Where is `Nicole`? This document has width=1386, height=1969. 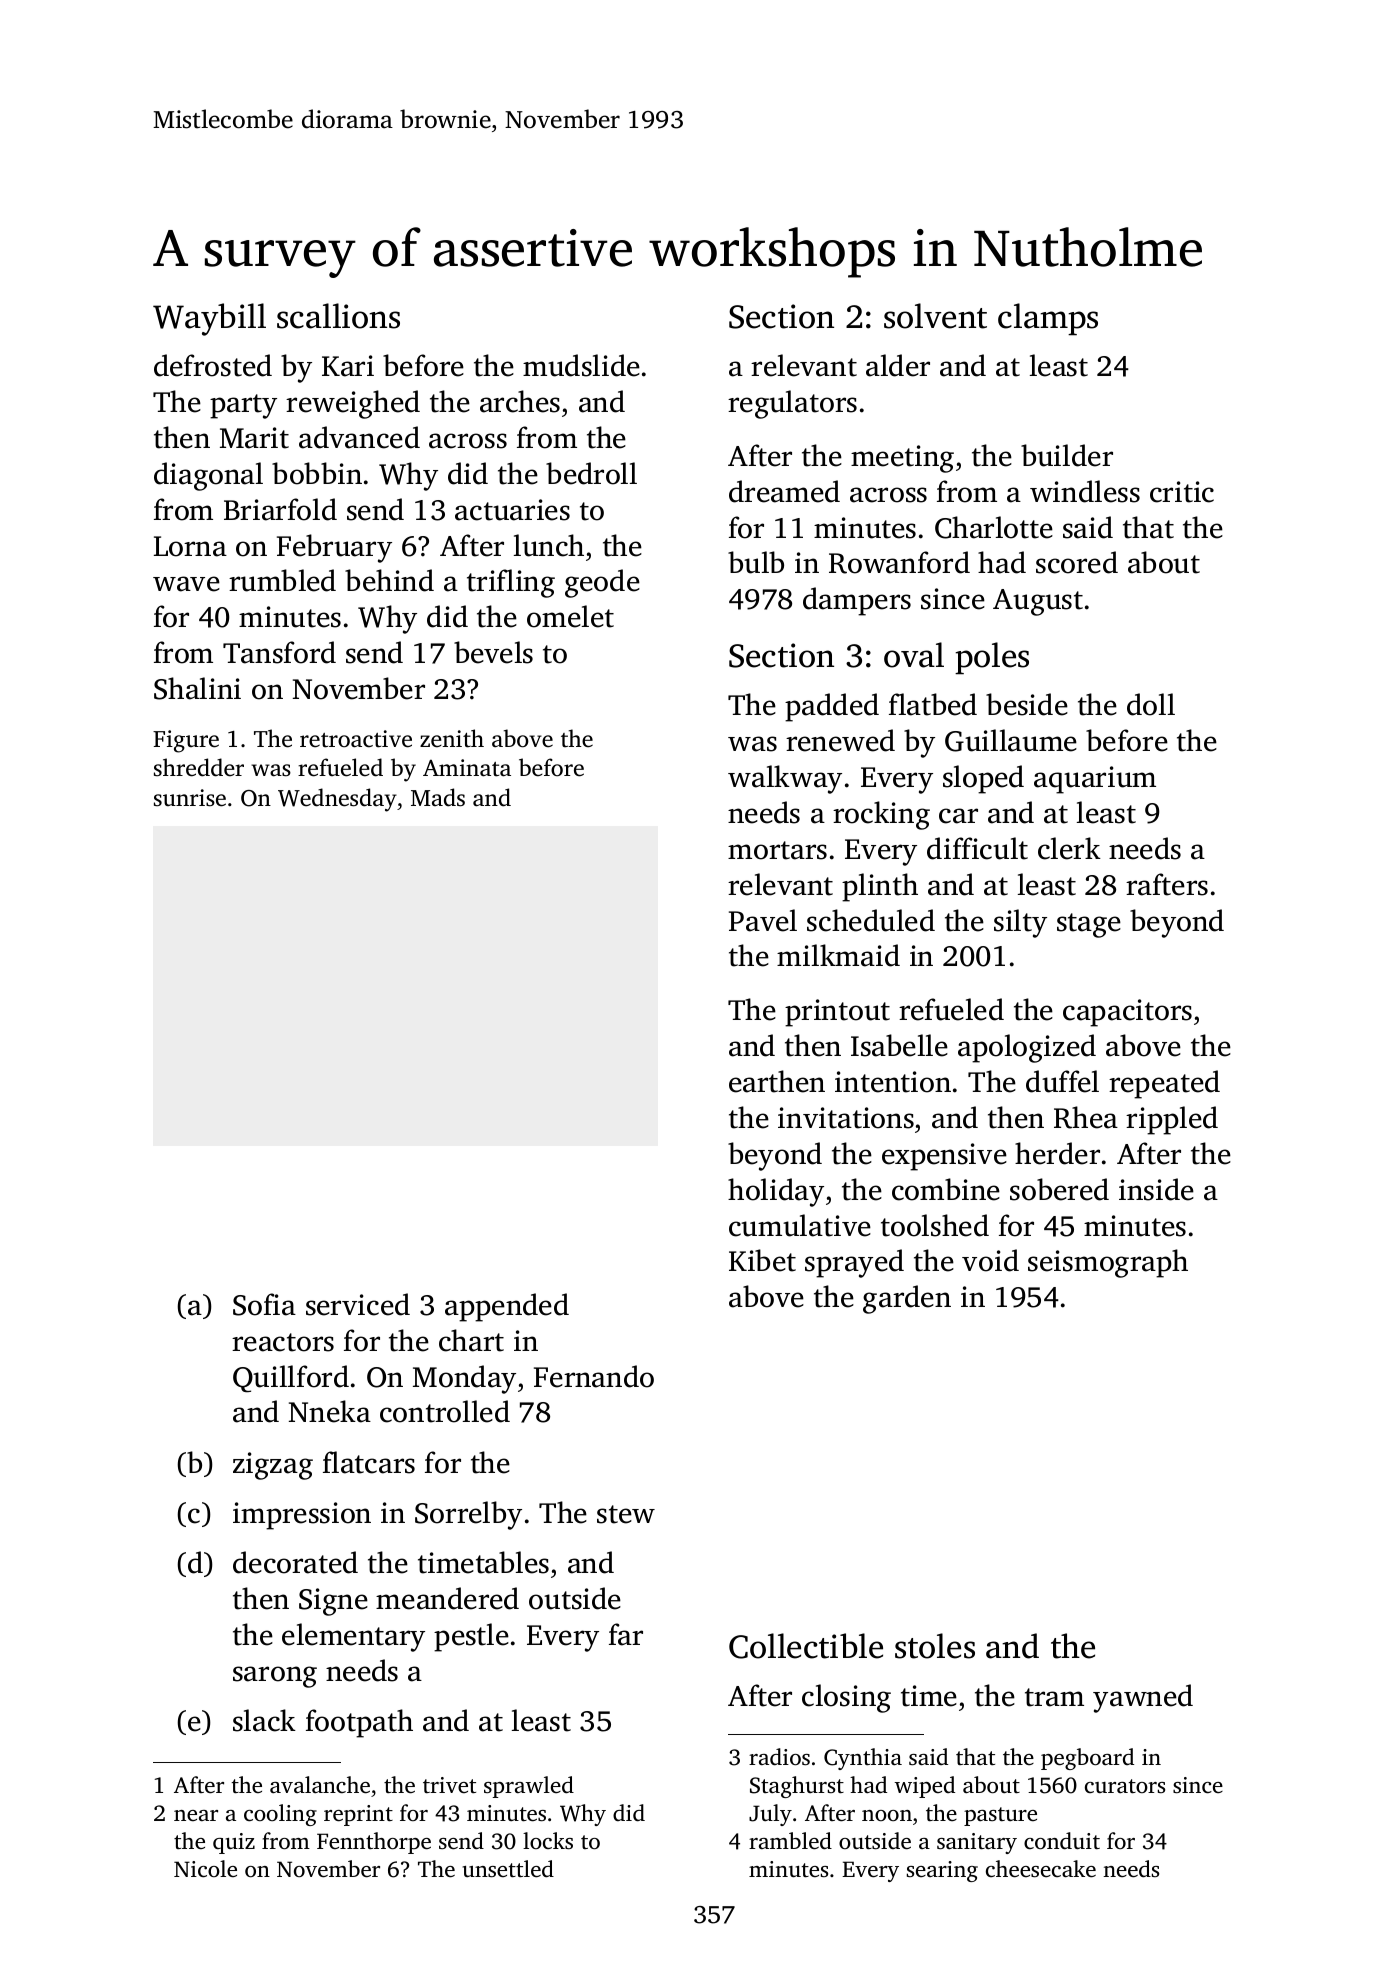
Nicole is located at coordinates (205, 1869).
